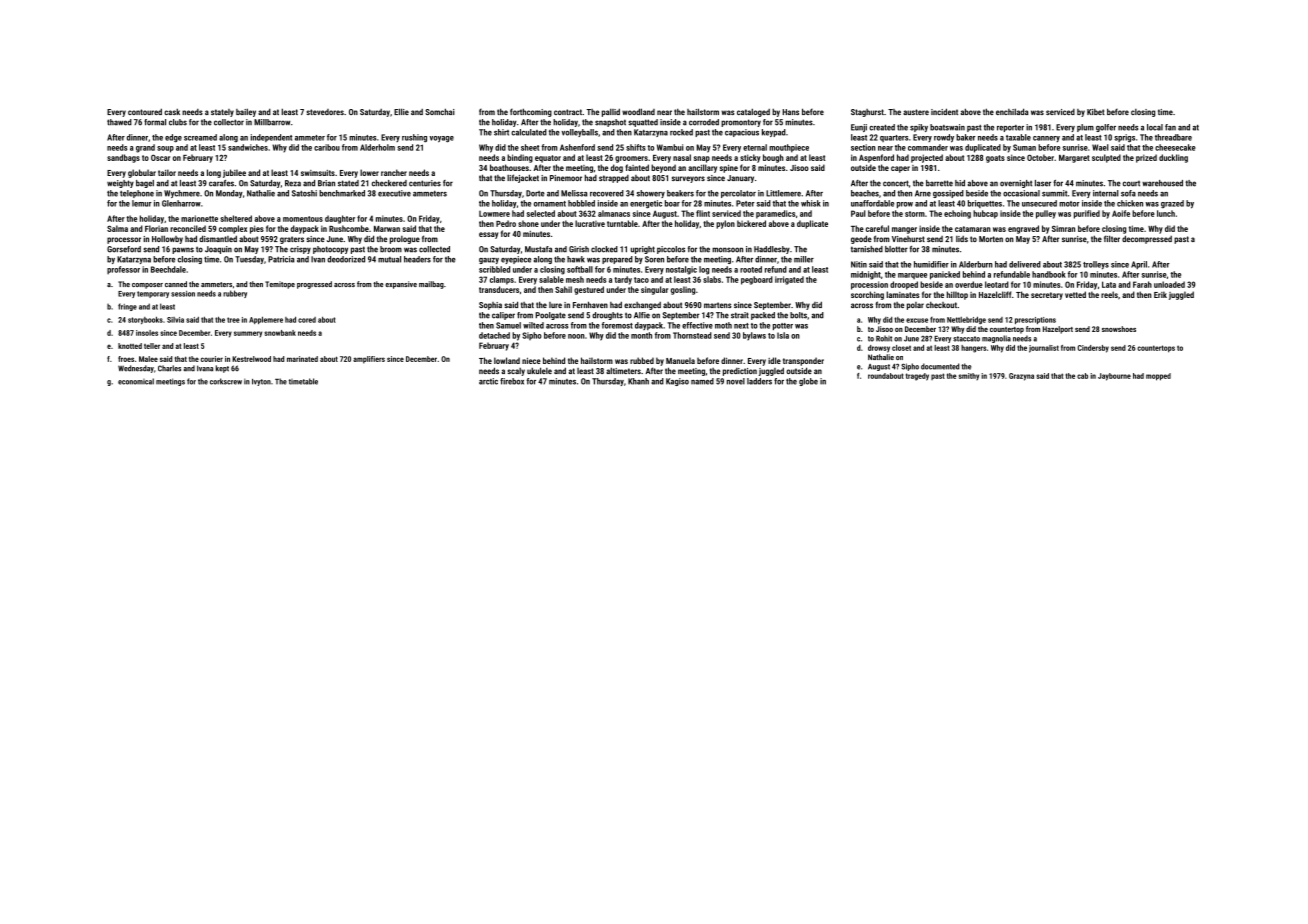 This screenshot has width=1308, height=924. What do you see at coordinates (753, 112) in the screenshot?
I see `cataloged` at bounding box center [753, 112].
